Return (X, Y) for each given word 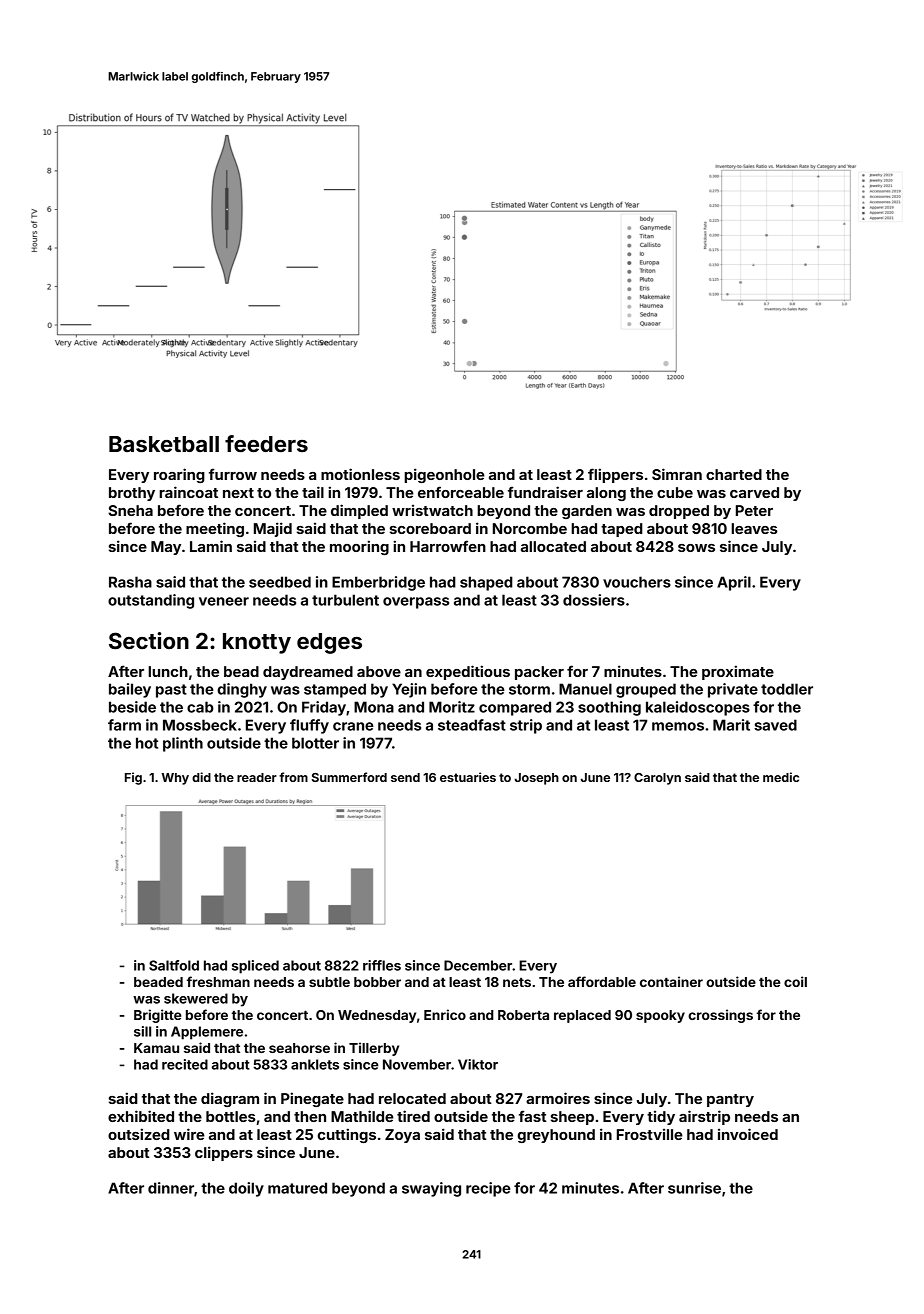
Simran (677, 474)
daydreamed (308, 673)
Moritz (452, 707)
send (405, 777)
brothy (132, 494)
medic (781, 777)
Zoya (402, 1136)
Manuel (585, 689)
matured (297, 1188)
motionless (360, 474)
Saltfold (174, 965)
